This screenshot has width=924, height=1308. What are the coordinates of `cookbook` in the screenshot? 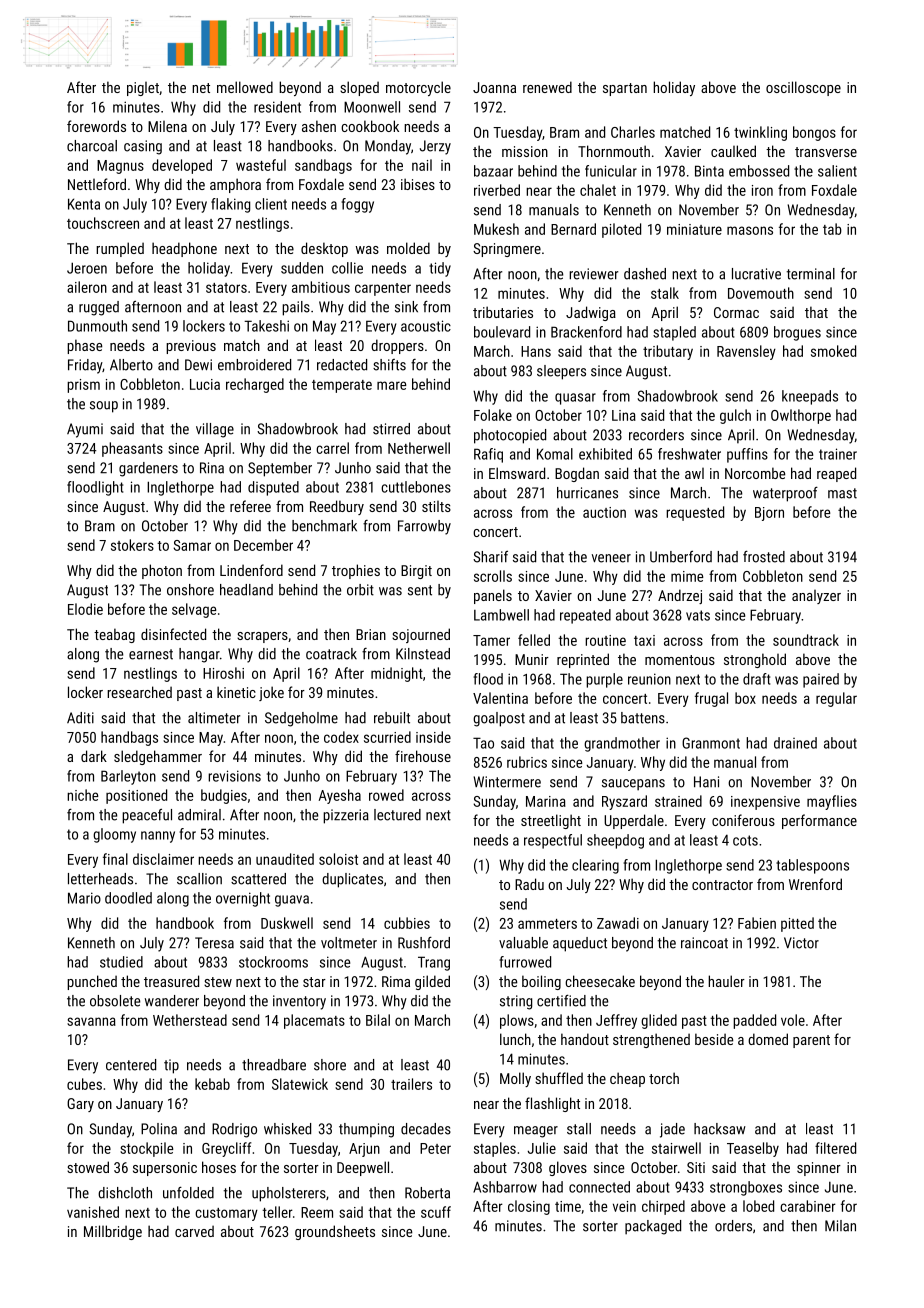 It's located at (370, 126).
